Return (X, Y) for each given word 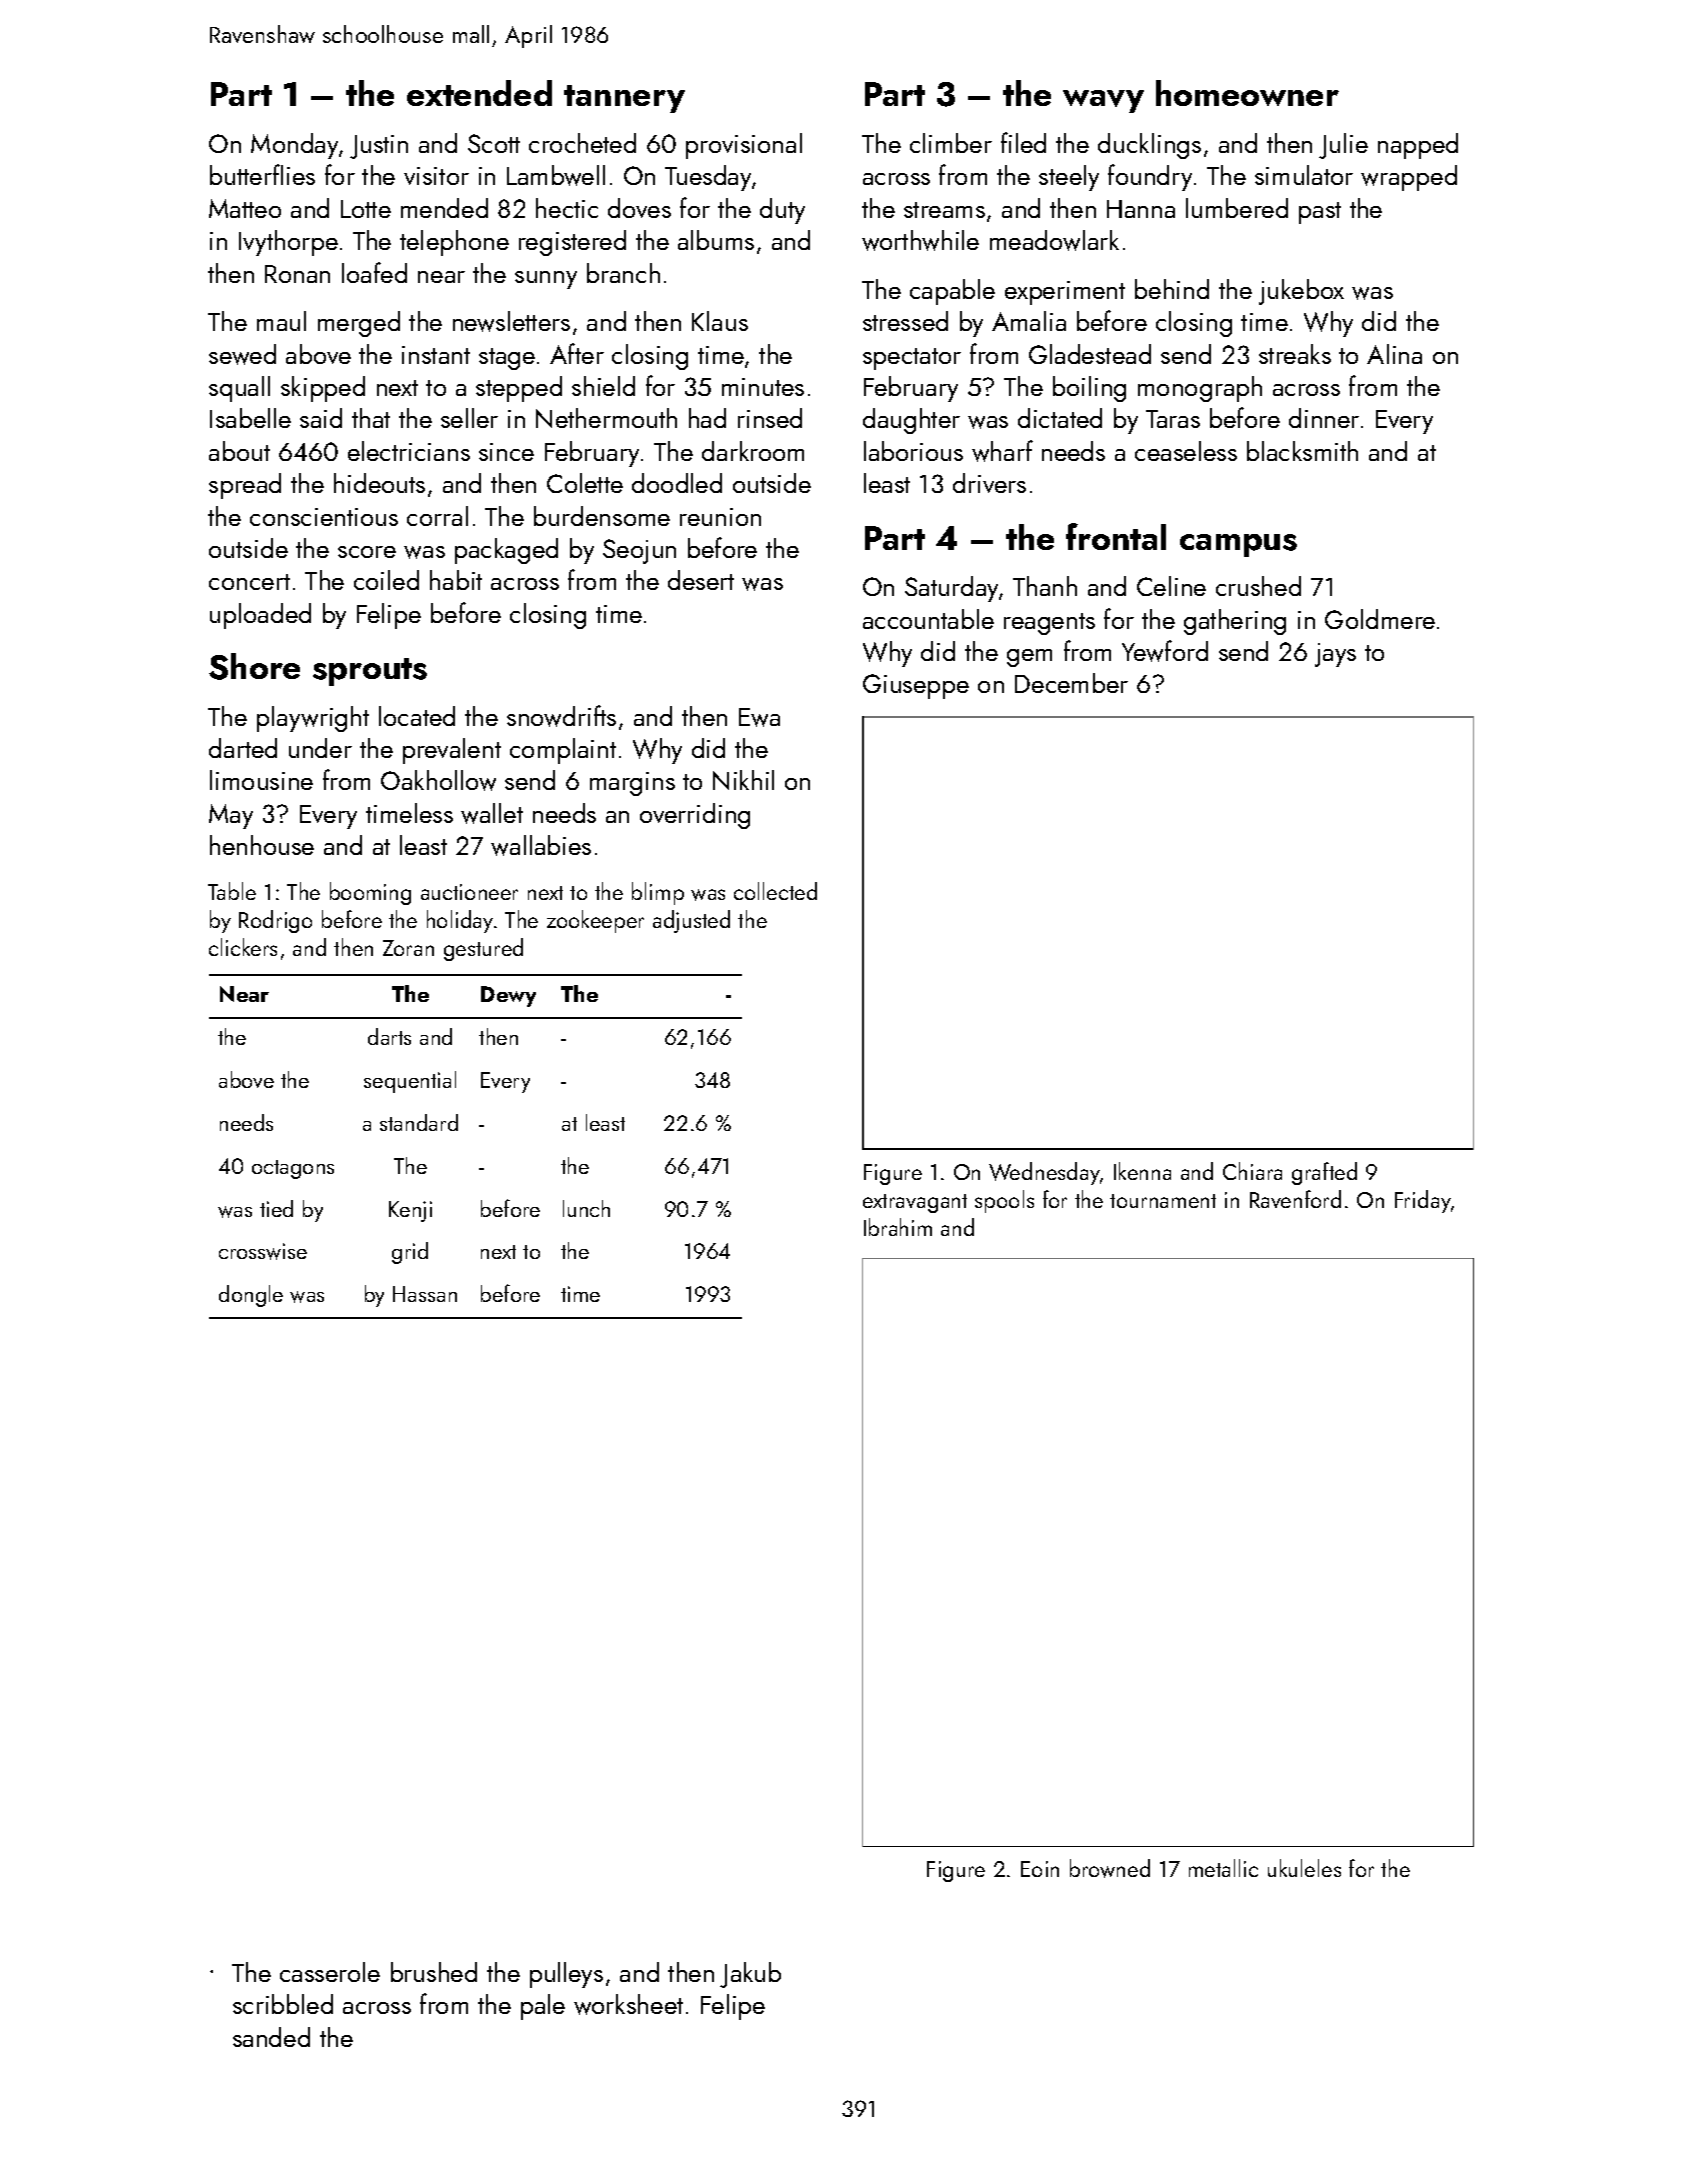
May (231, 816)
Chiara (1252, 1171)
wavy (1103, 101)
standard (419, 1122)
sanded (271, 2037)
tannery (624, 99)
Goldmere (1380, 619)
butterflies (262, 174)
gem (1029, 658)
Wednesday (1044, 1173)
